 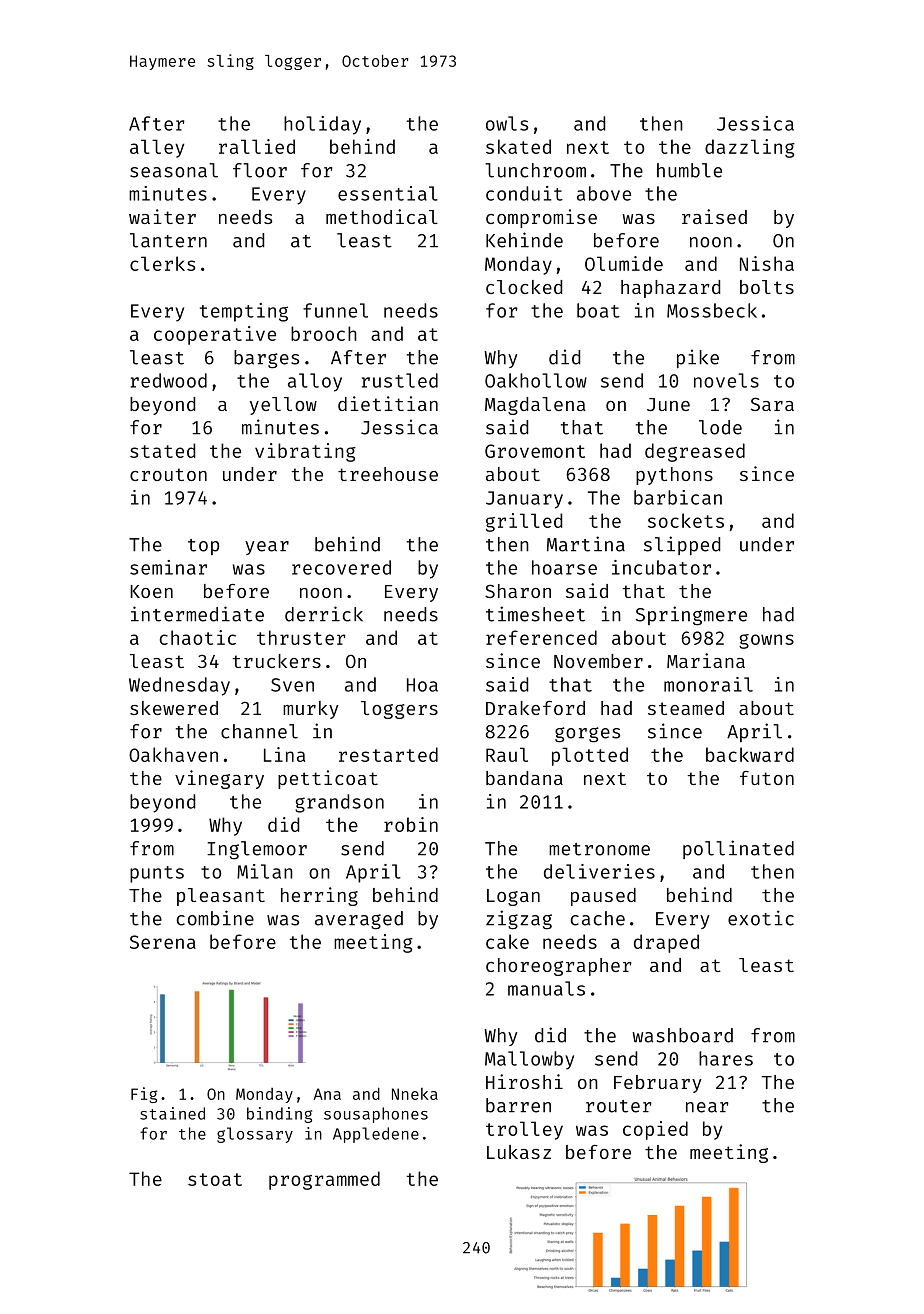 I want to click on Inglemoor, so click(x=257, y=850).
